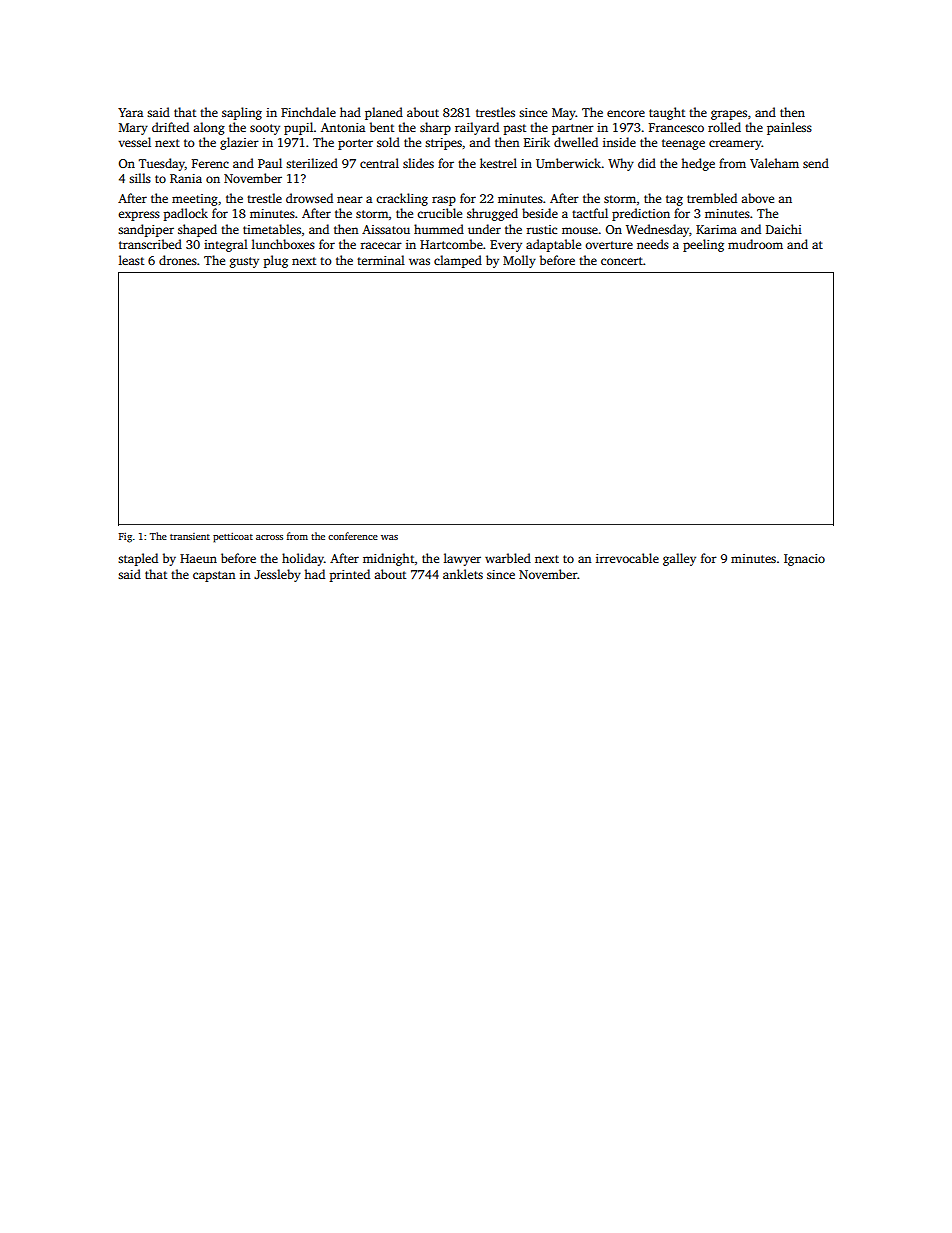 The height and width of the page is (1233, 952). I want to click on capstan, so click(214, 576).
